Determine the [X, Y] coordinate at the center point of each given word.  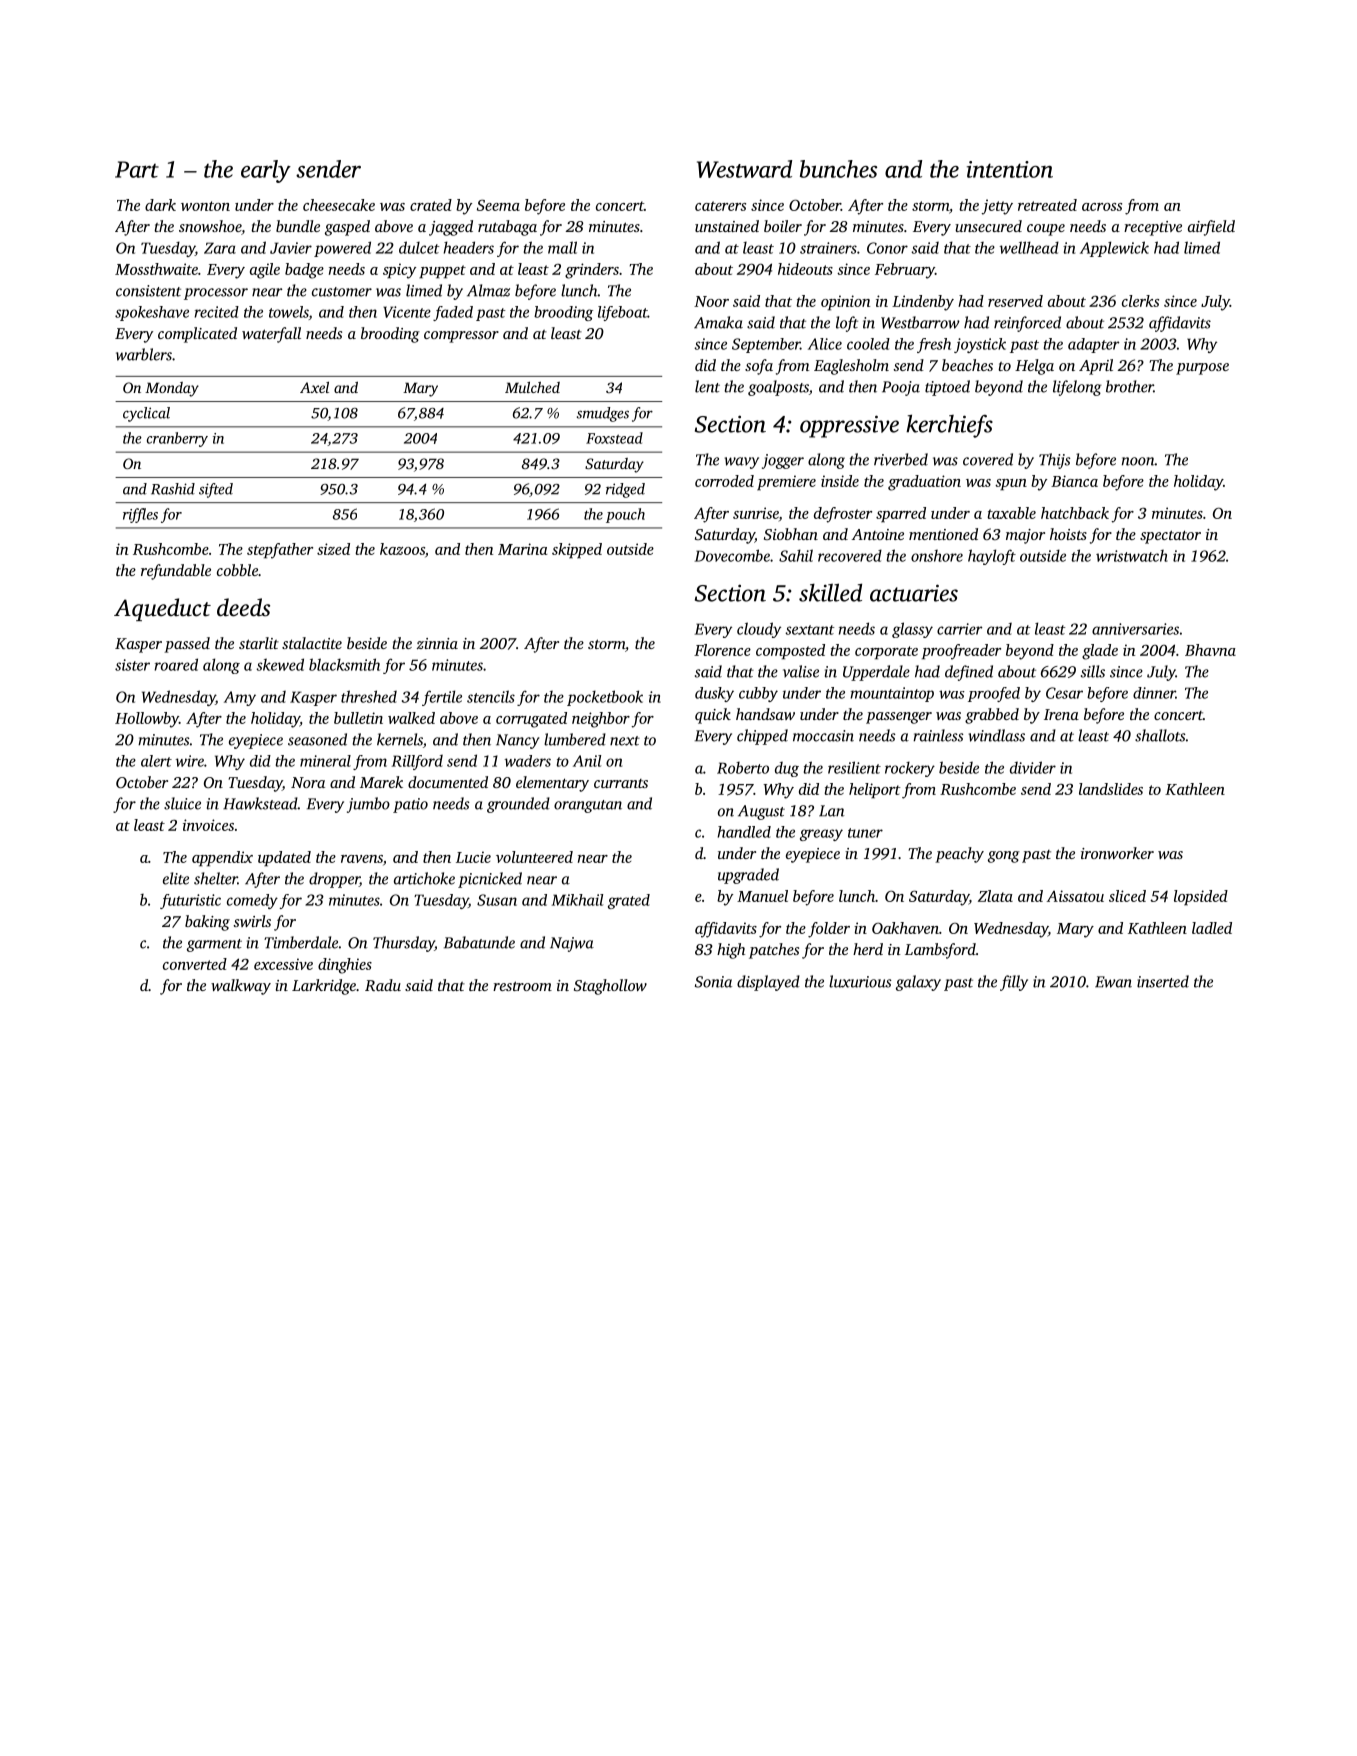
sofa [759, 367]
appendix [222, 859]
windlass [997, 735]
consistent [148, 291]
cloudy [759, 630]
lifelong [1077, 388]
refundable [176, 572]
